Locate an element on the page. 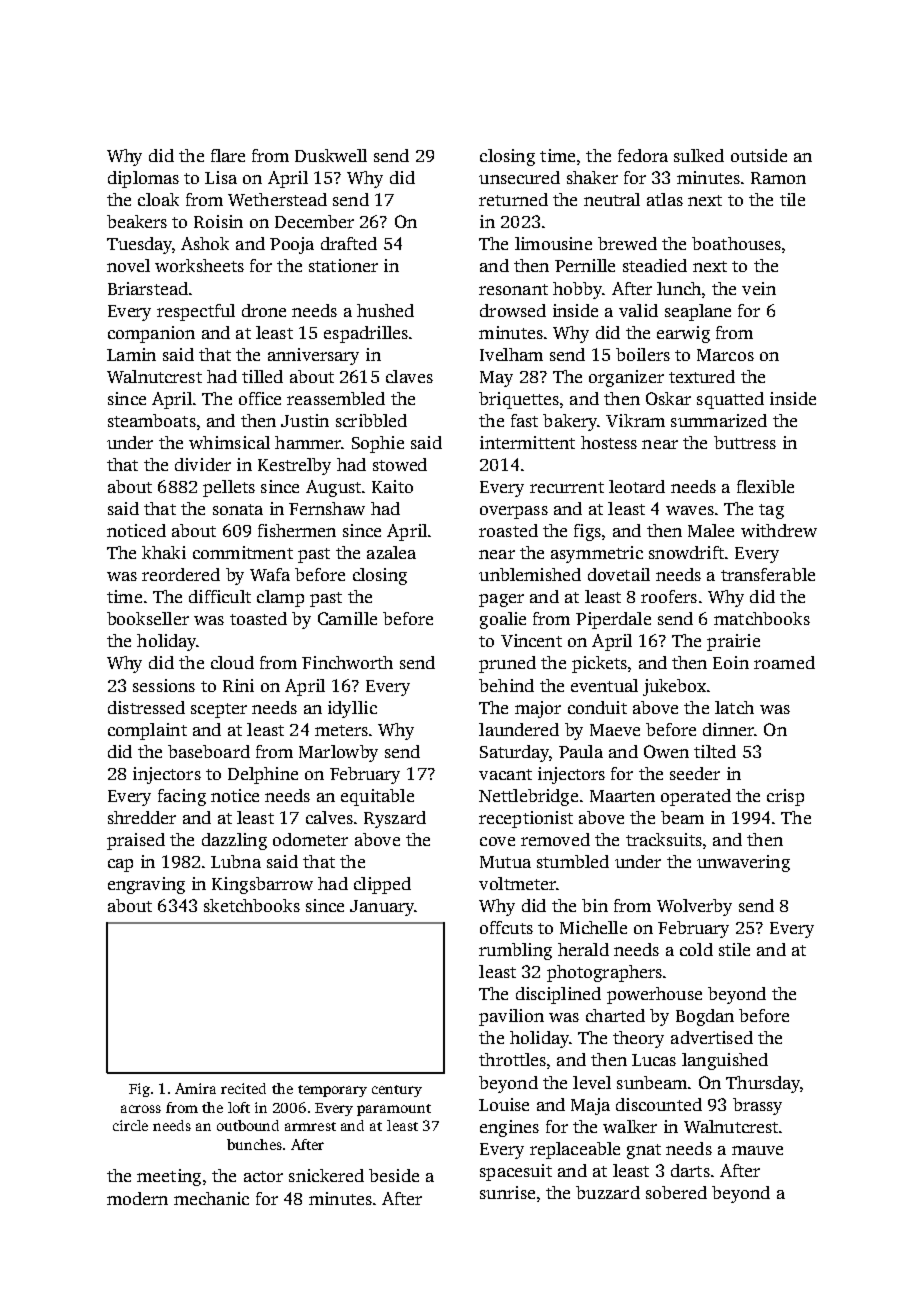 The height and width of the document is (1314, 924). lunch is located at coordinates (679, 288).
